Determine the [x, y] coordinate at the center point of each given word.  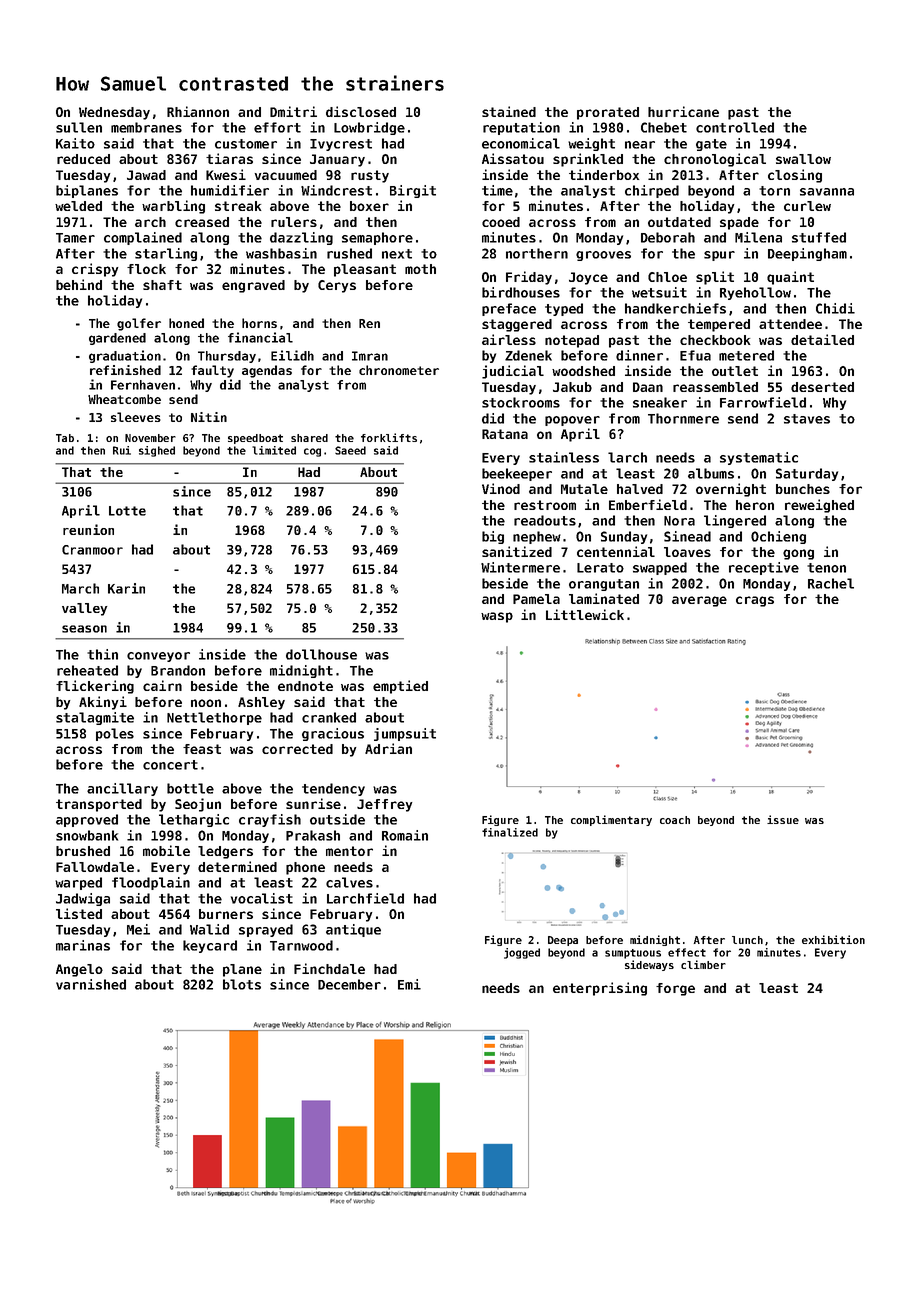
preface [509, 309]
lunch [747, 940]
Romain [405, 835]
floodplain [151, 883]
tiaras [229, 158]
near [640, 145]
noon [206, 703]
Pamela [536, 599]
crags [755, 601]
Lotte [127, 511]
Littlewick [585, 614]
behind [79, 284]
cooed [501, 222]
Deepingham [807, 254]
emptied [400, 687]
